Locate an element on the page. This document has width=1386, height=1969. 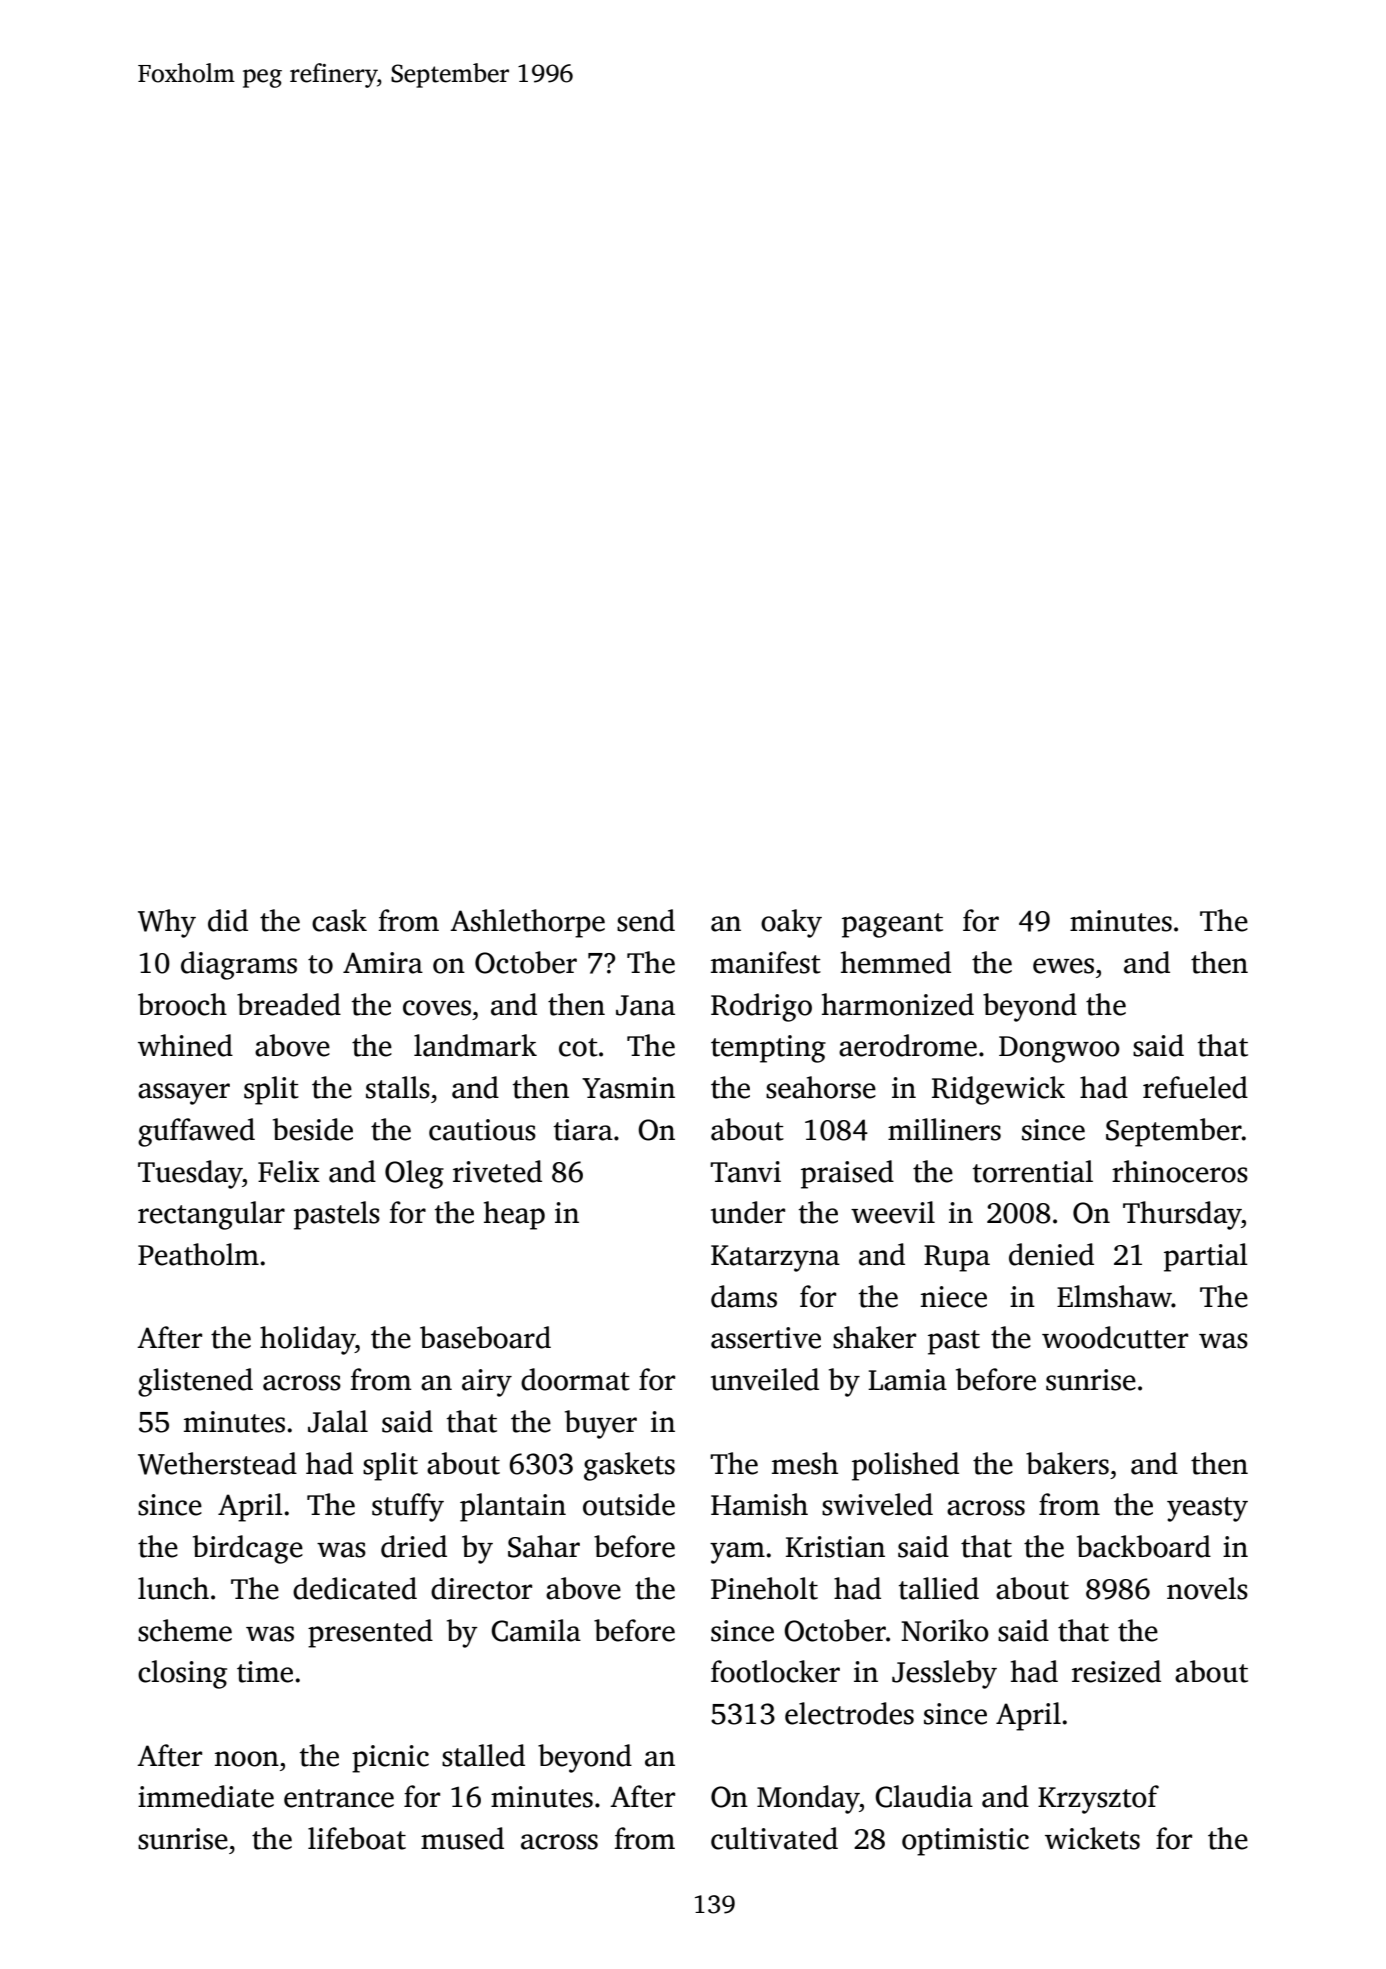
cultivated is located at coordinates (774, 1838).
